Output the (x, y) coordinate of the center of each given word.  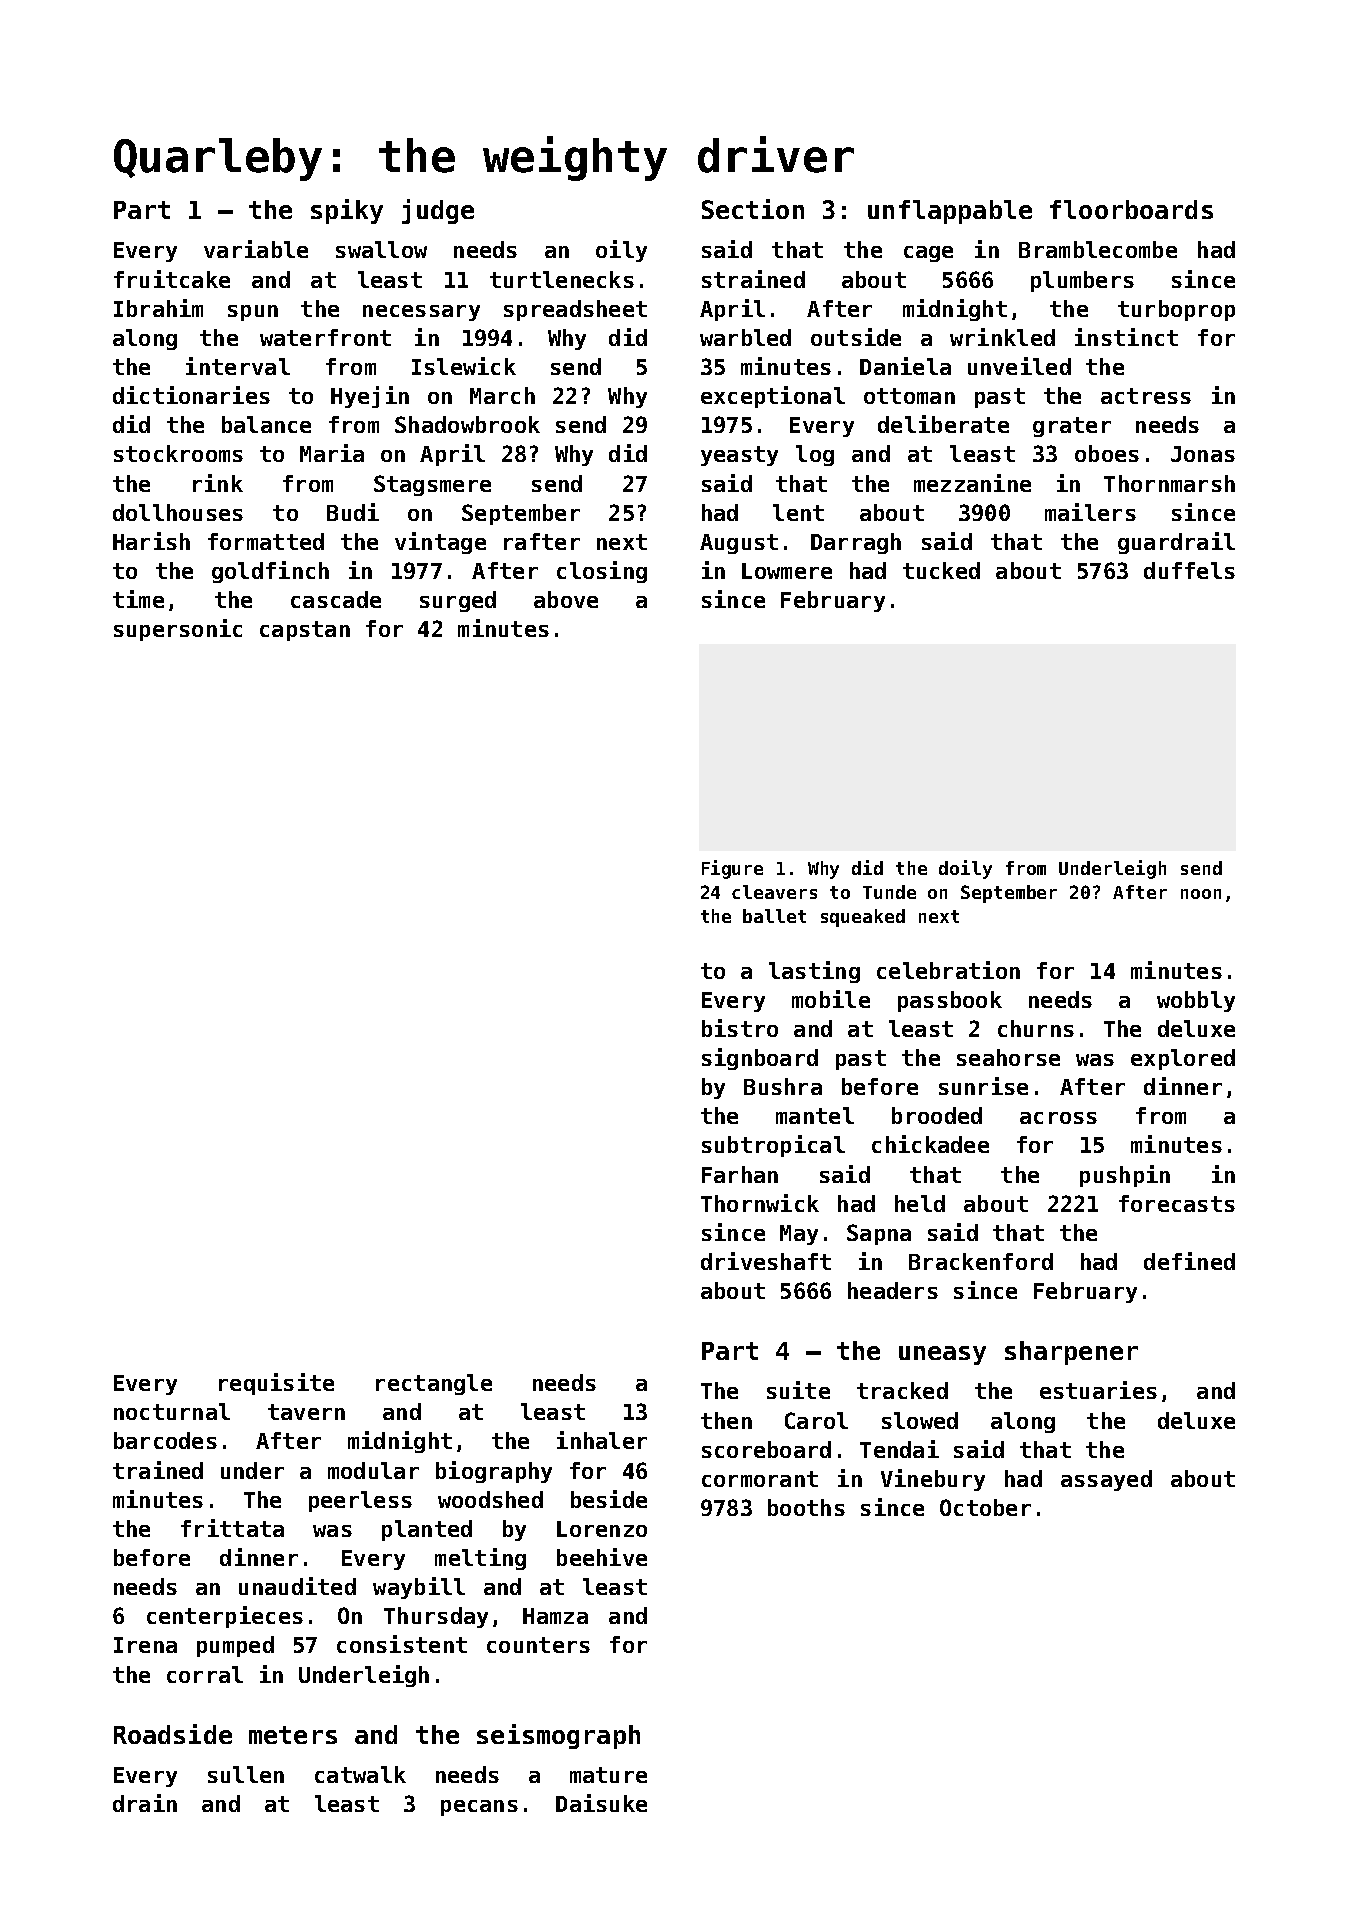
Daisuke (601, 1803)
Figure (732, 869)
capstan (305, 631)
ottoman (909, 396)
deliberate (943, 424)
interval (238, 366)
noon (1201, 894)
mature (608, 1775)
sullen (246, 1774)
